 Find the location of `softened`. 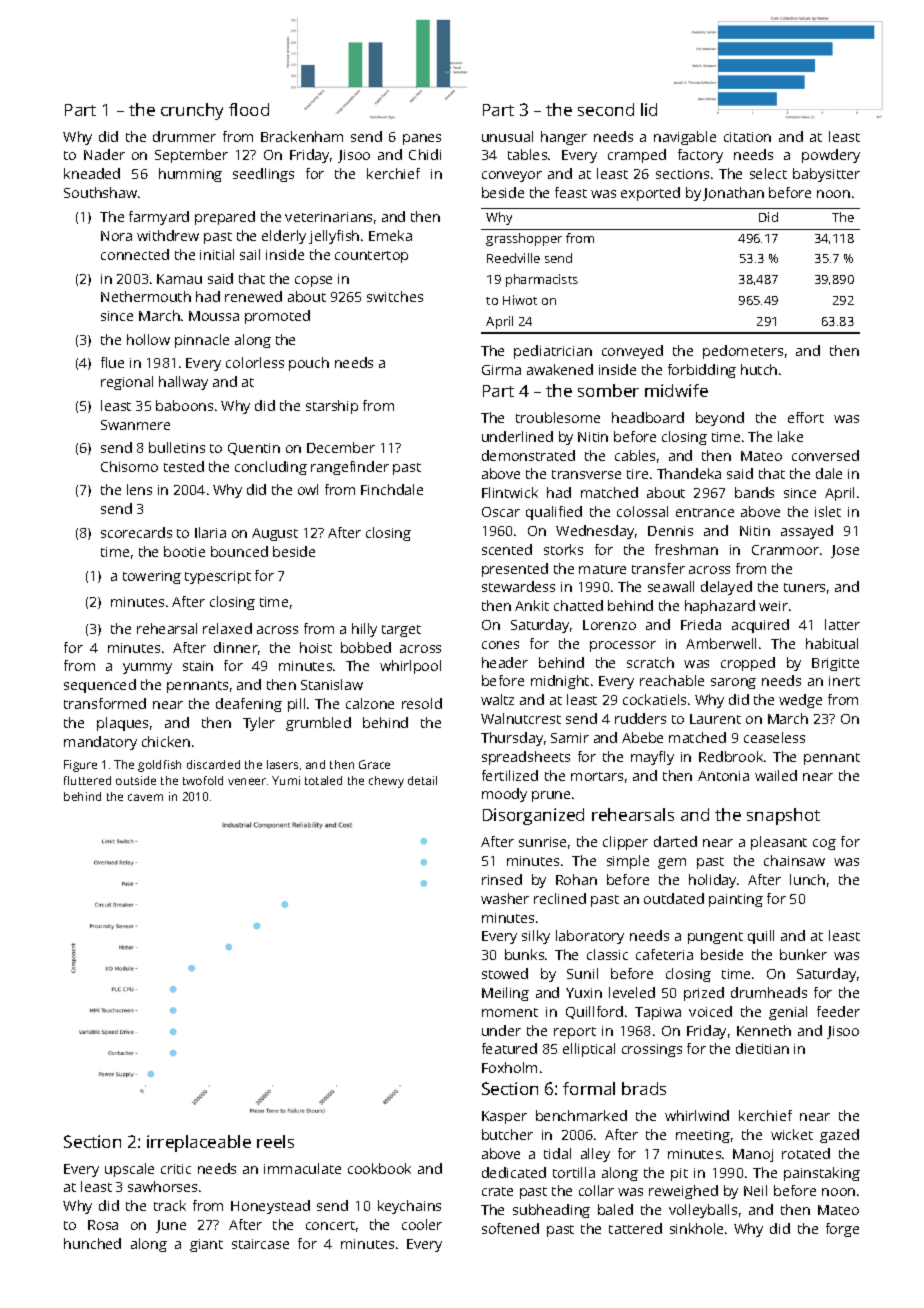

softened is located at coordinates (510, 1228).
